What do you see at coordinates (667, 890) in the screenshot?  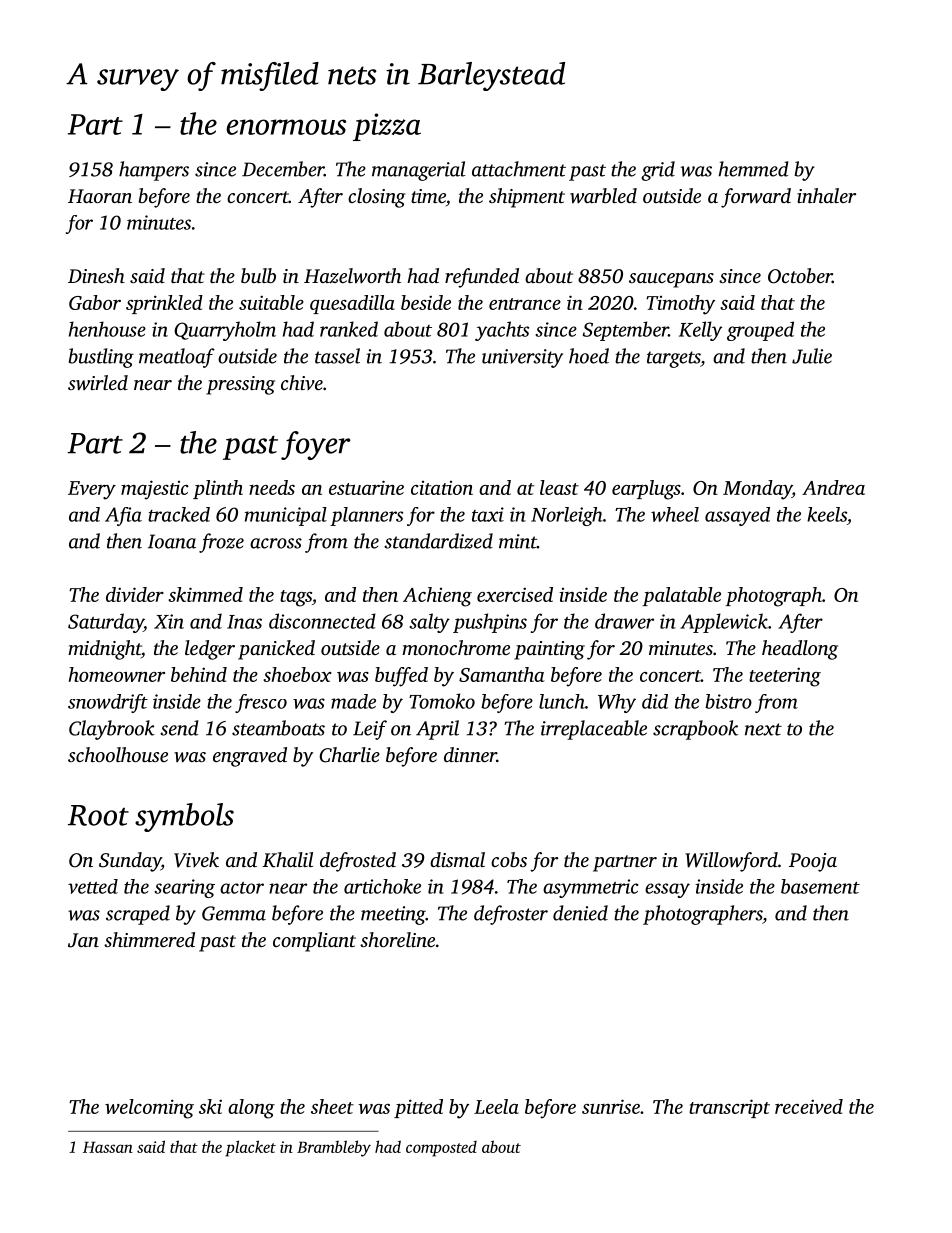 I see `essay` at bounding box center [667, 890].
